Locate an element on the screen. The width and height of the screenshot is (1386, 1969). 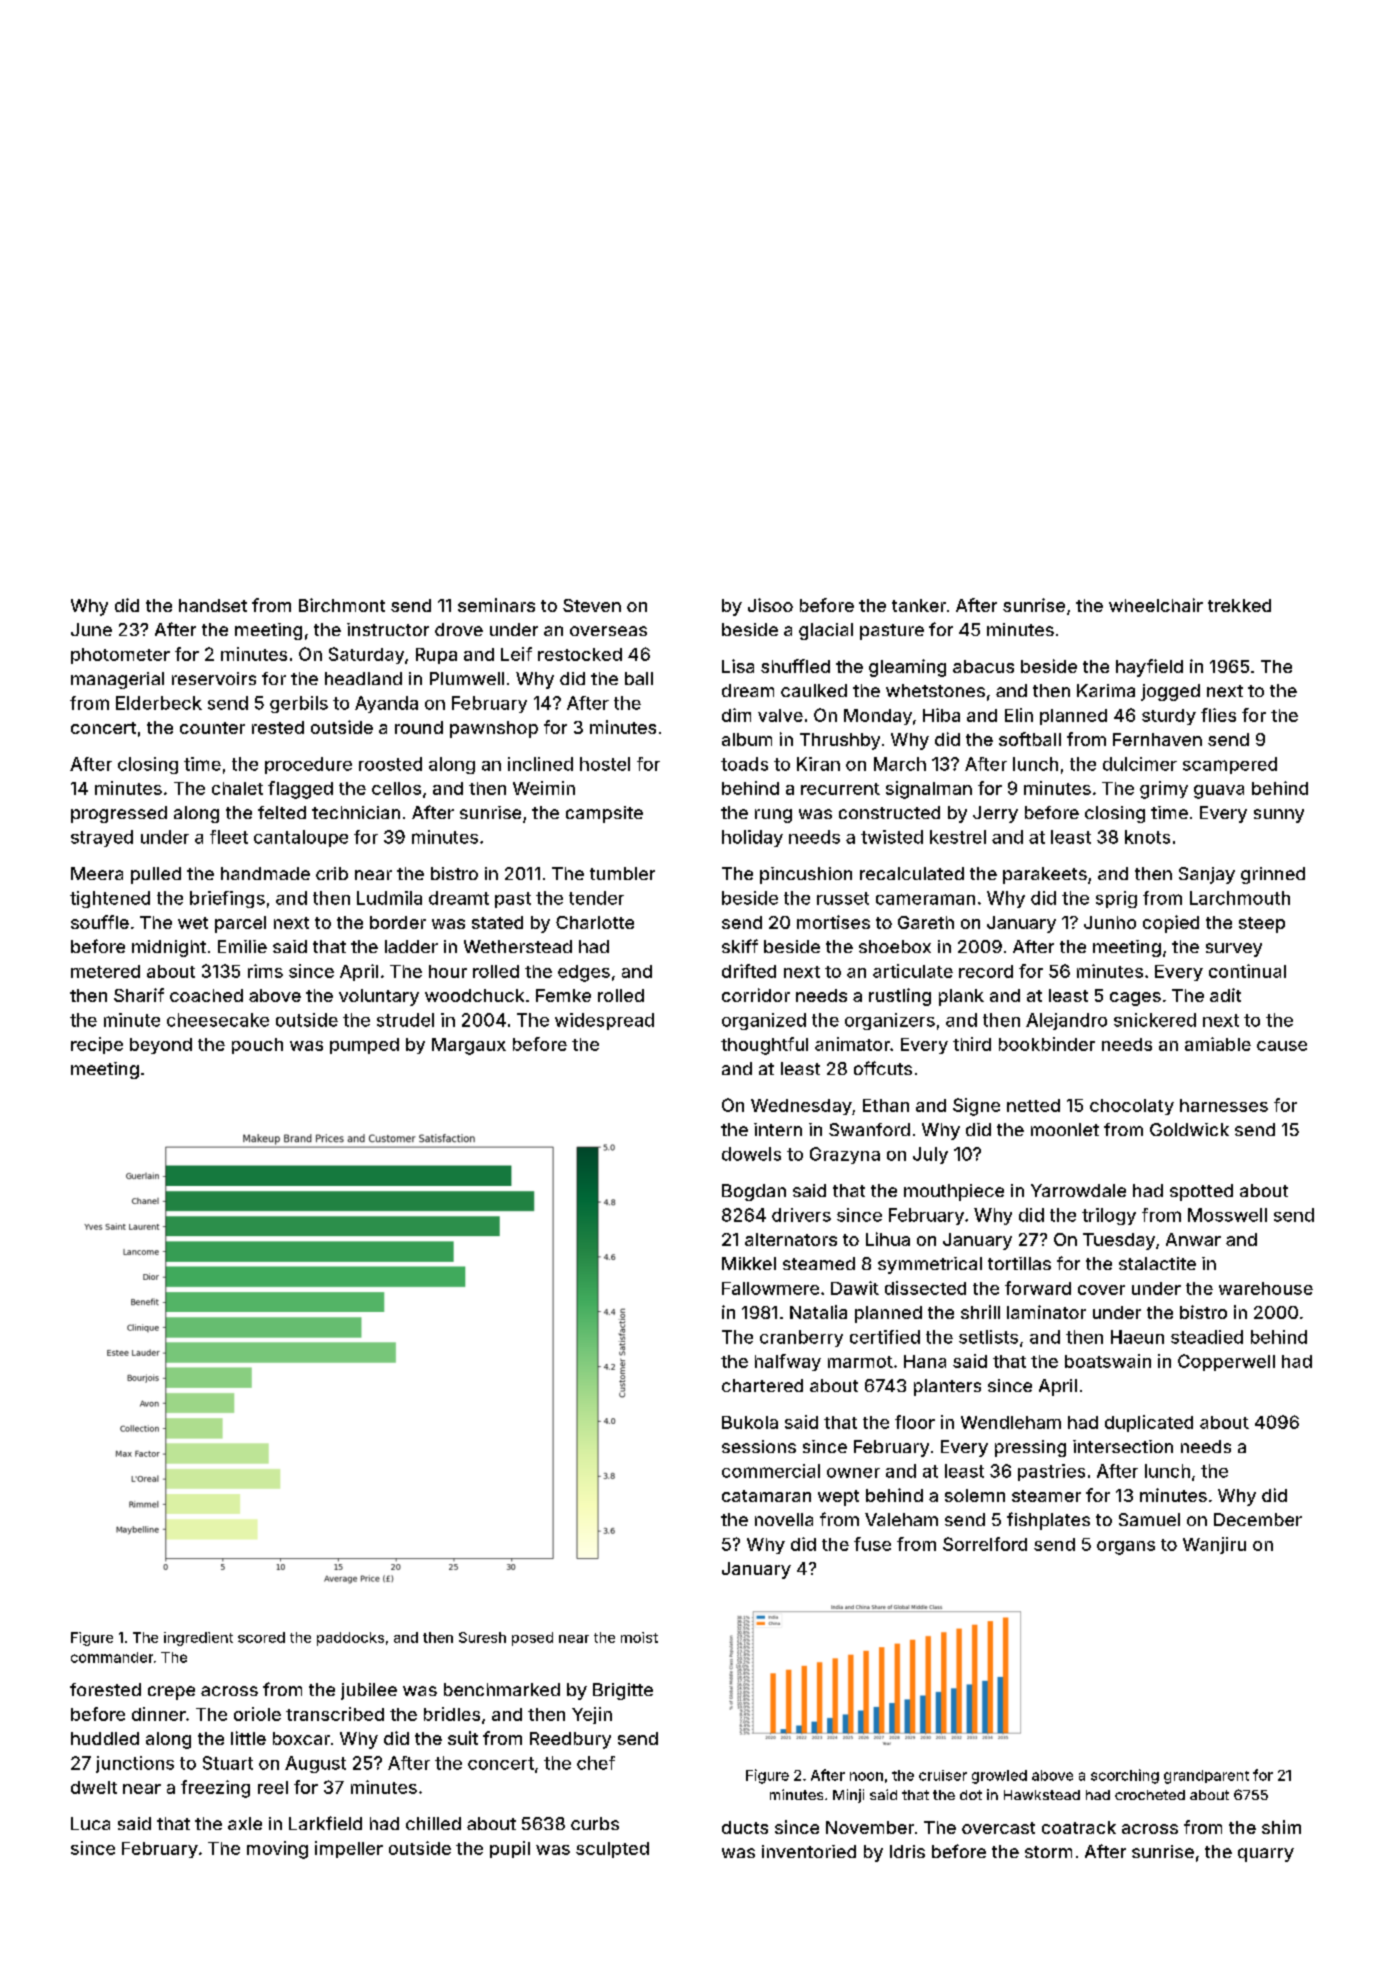
duplicated is located at coordinates (1149, 1423).
